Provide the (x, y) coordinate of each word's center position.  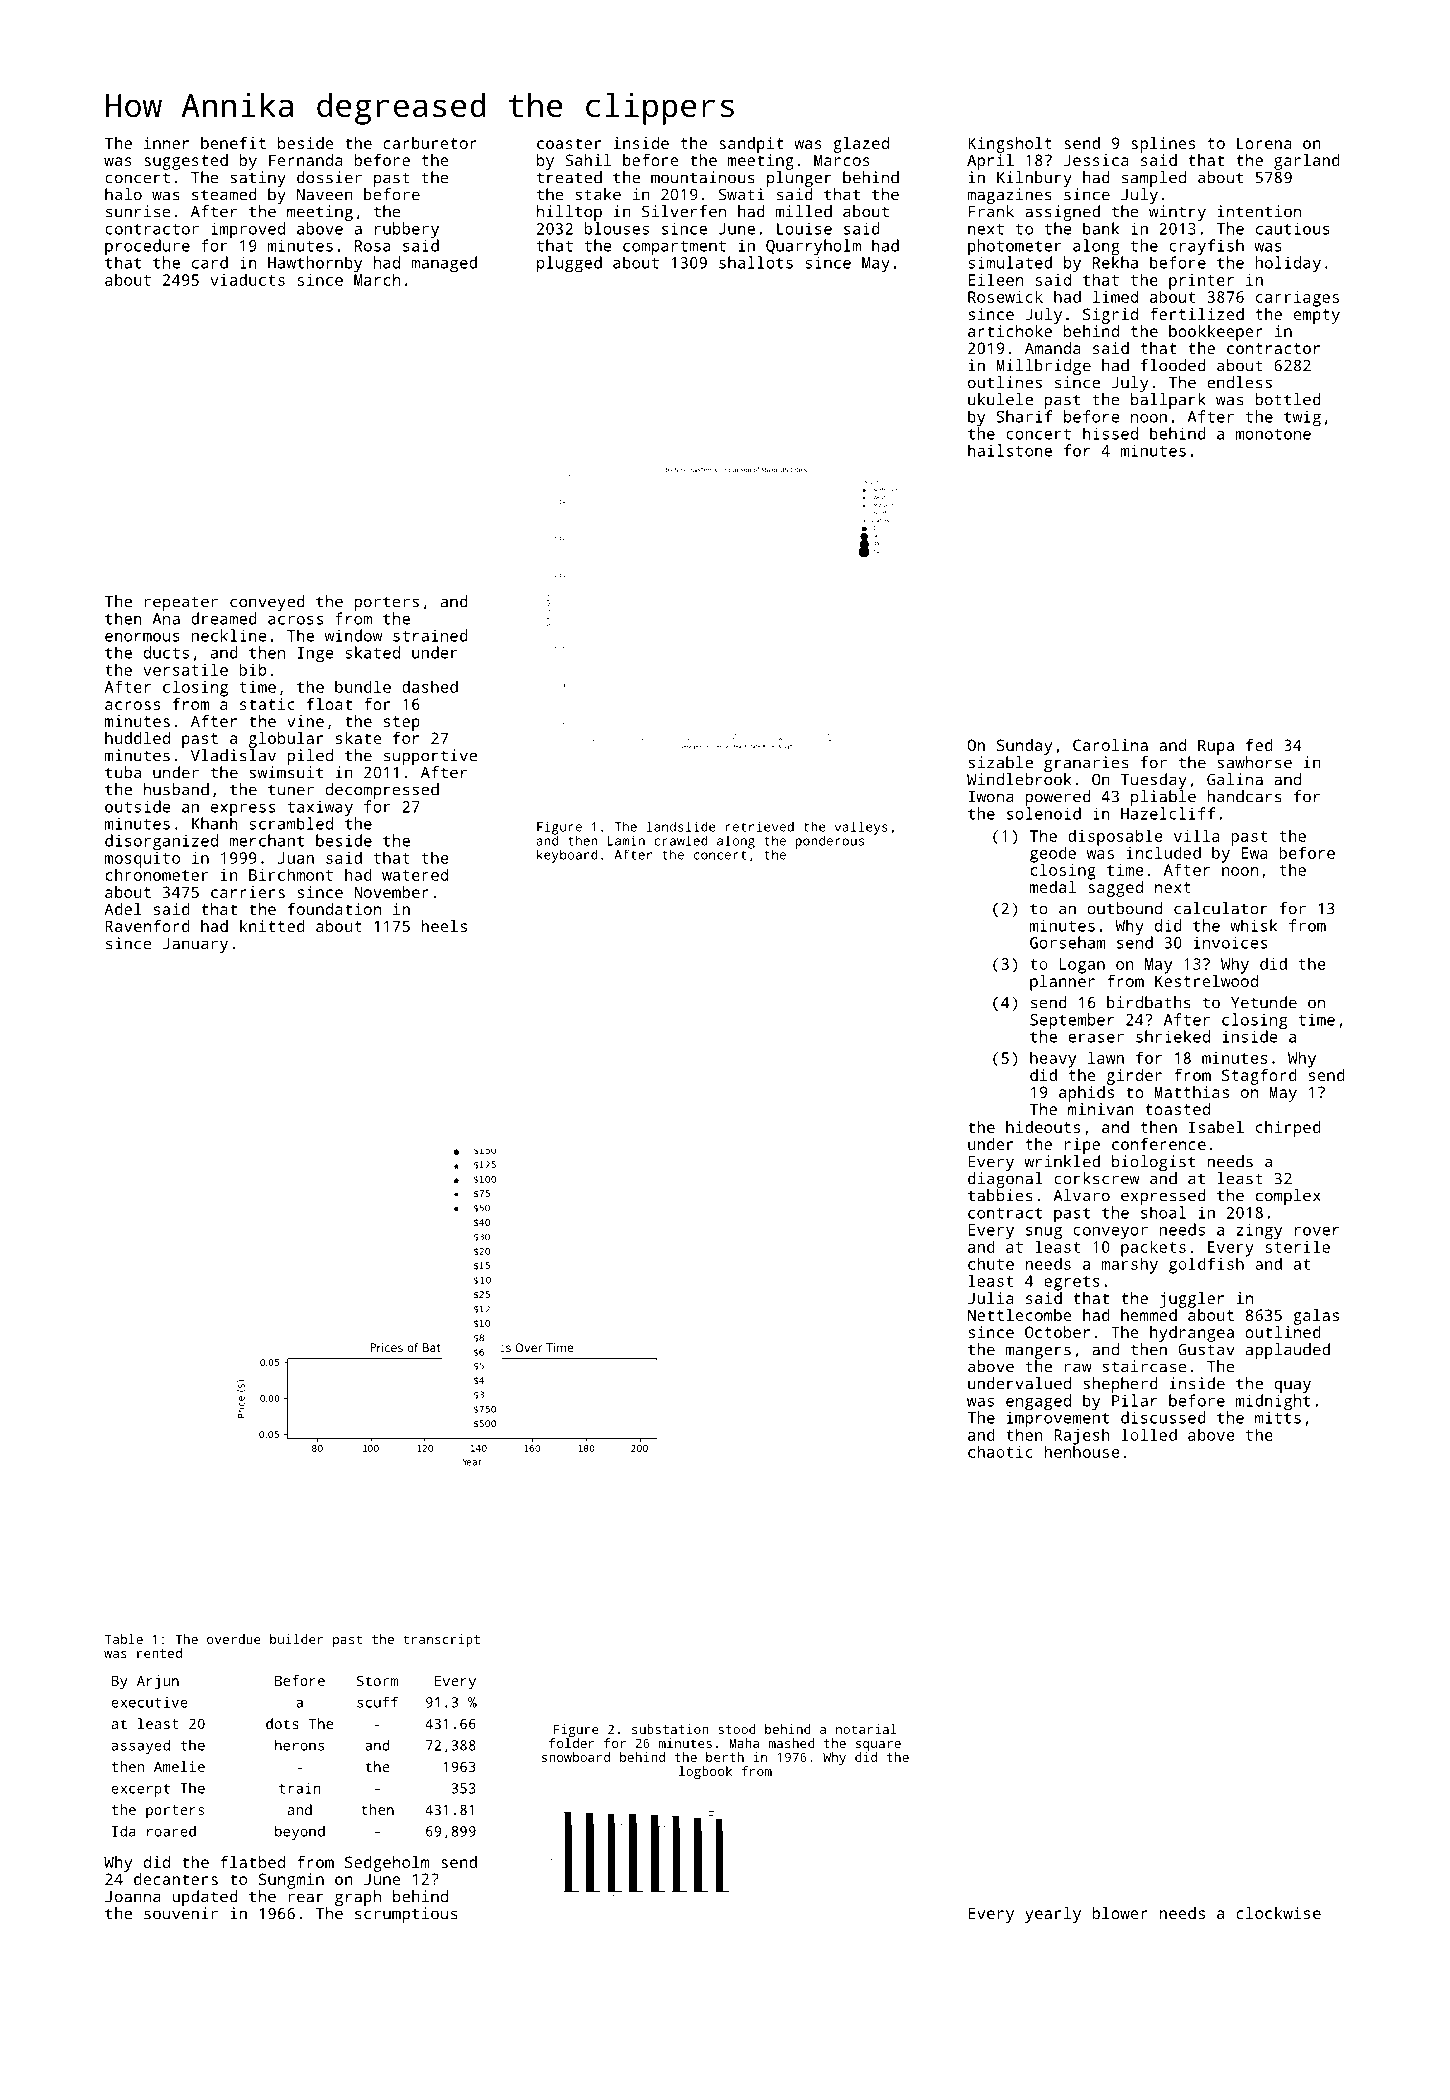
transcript (441, 1640)
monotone (1273, 434)
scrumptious (406, 1915)
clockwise (1278, 1913)
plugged (569, 264)
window (353, 635)
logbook (705, 1772)
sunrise (138, 211)
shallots (756, 262)
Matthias (1191, 1092)
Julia (991, 1298)
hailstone (1010, 450)
